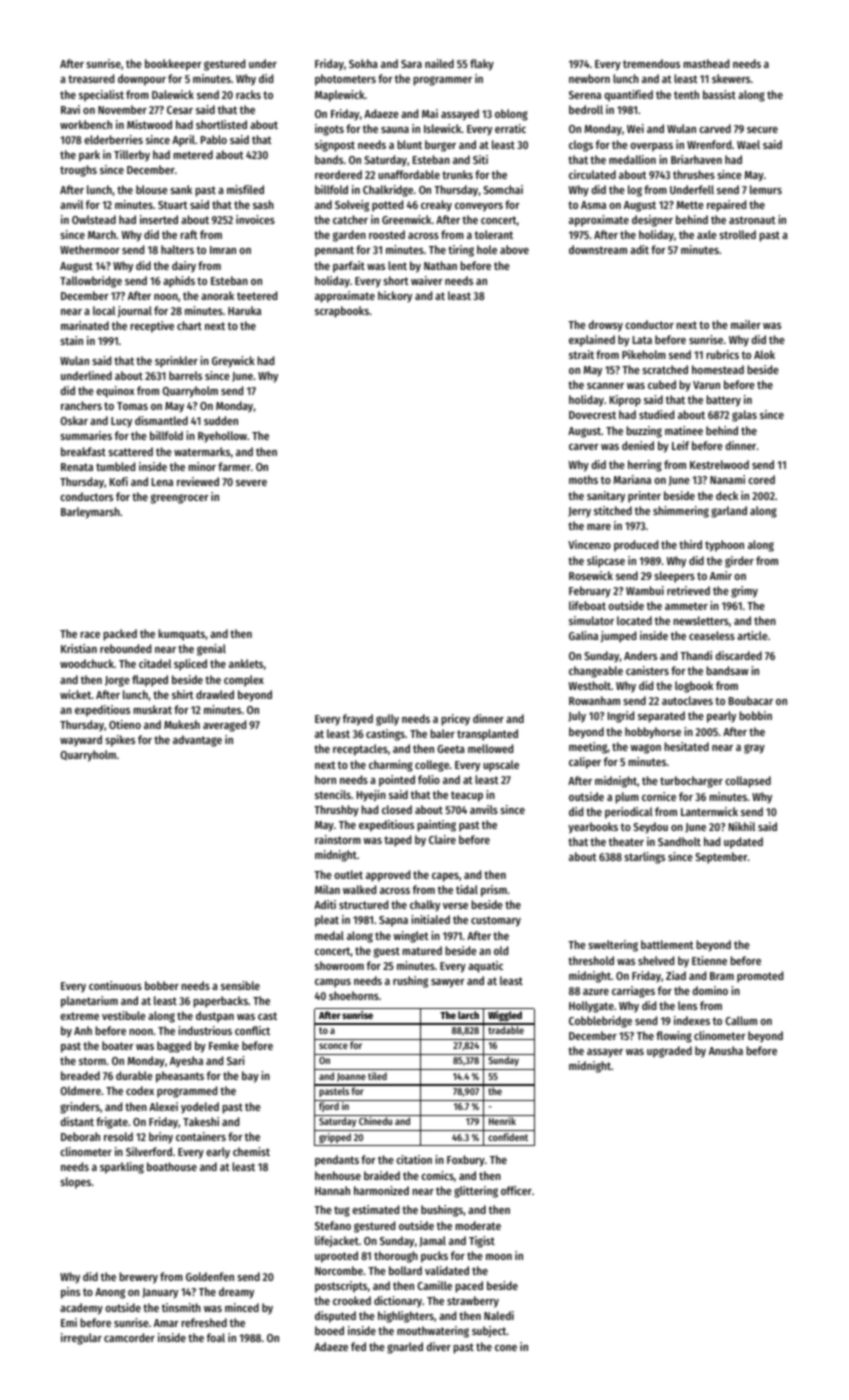 The height and width of the page is (1400, 849). What do you see at coordinates (656, 960) in the page?
I see `shelved` at bounding box center [656, 960].
